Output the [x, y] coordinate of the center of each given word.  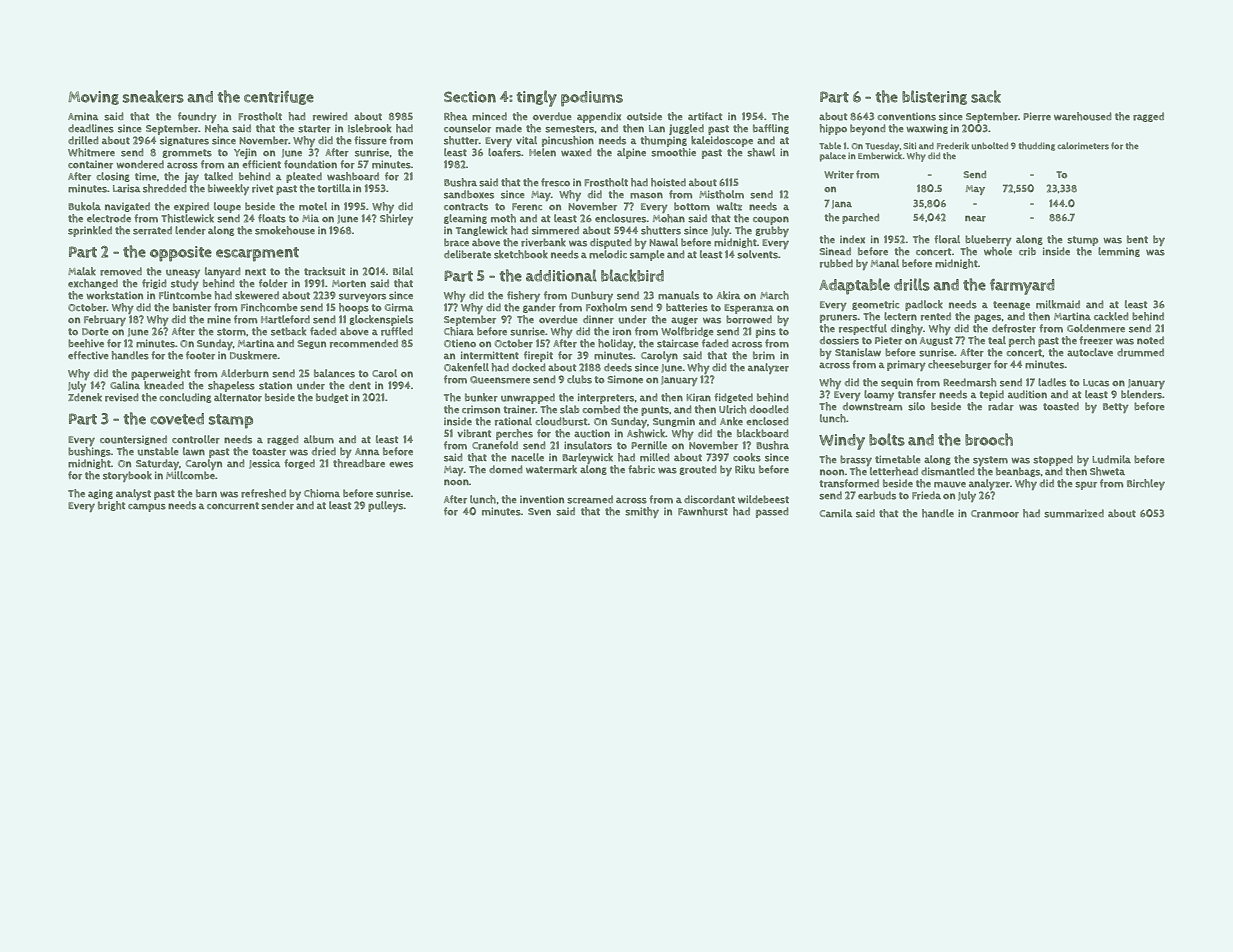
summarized [1074, 513]
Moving [93, 98]
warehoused [1083, 116]
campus [147, 507]
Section [470, 97]
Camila [836, 513]
